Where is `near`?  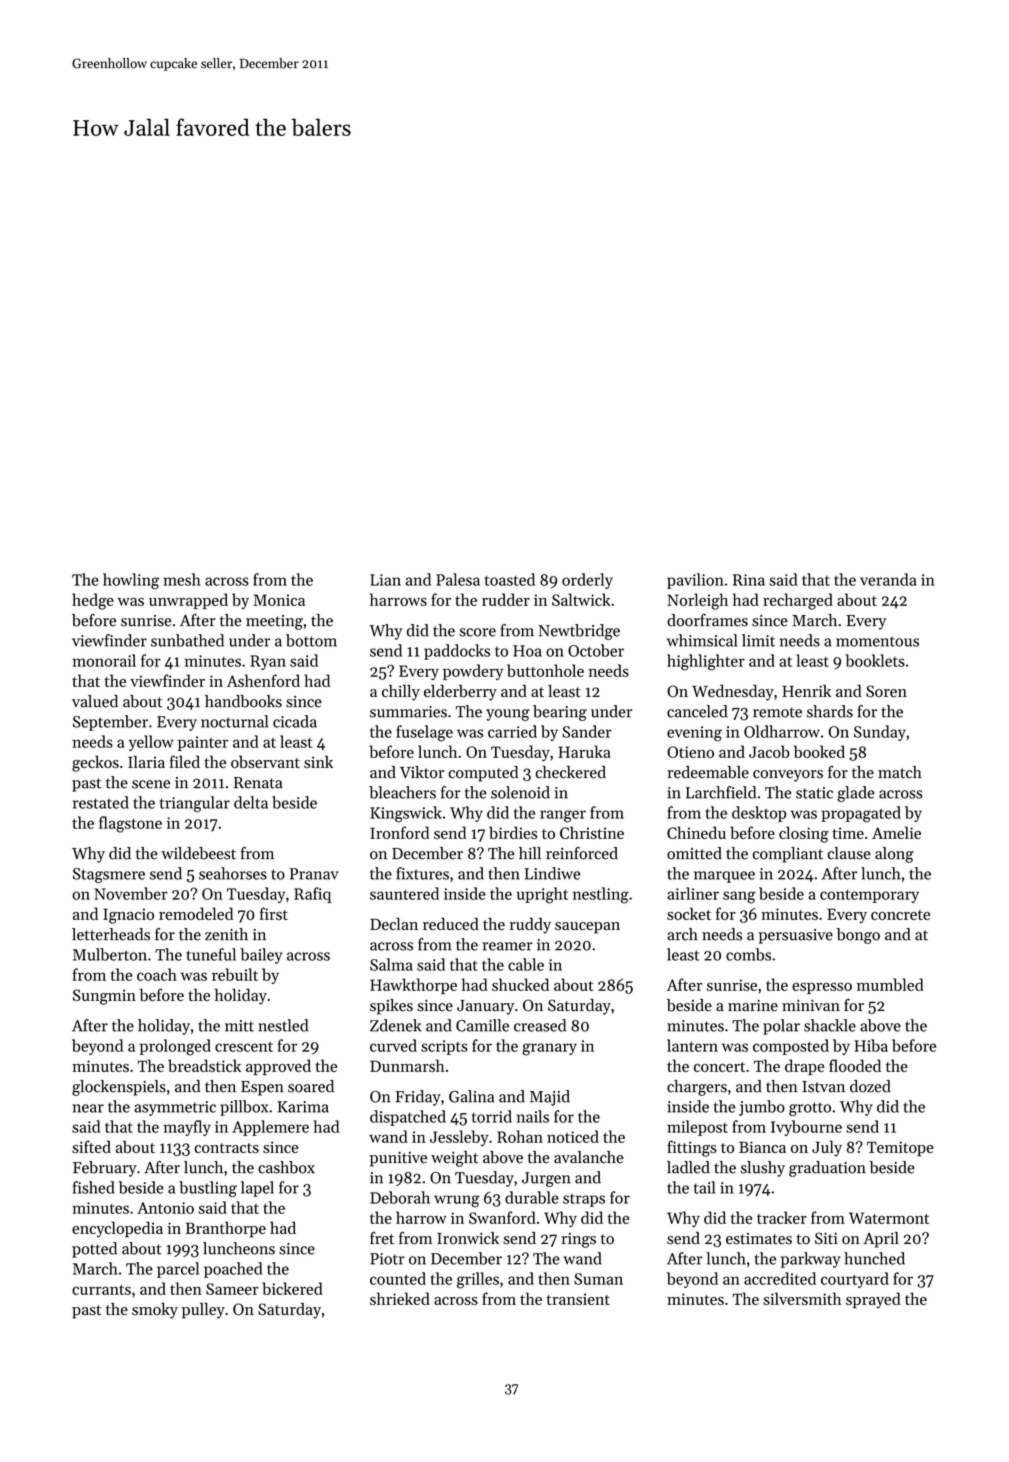 near is located at coordinates (88, 1108).
